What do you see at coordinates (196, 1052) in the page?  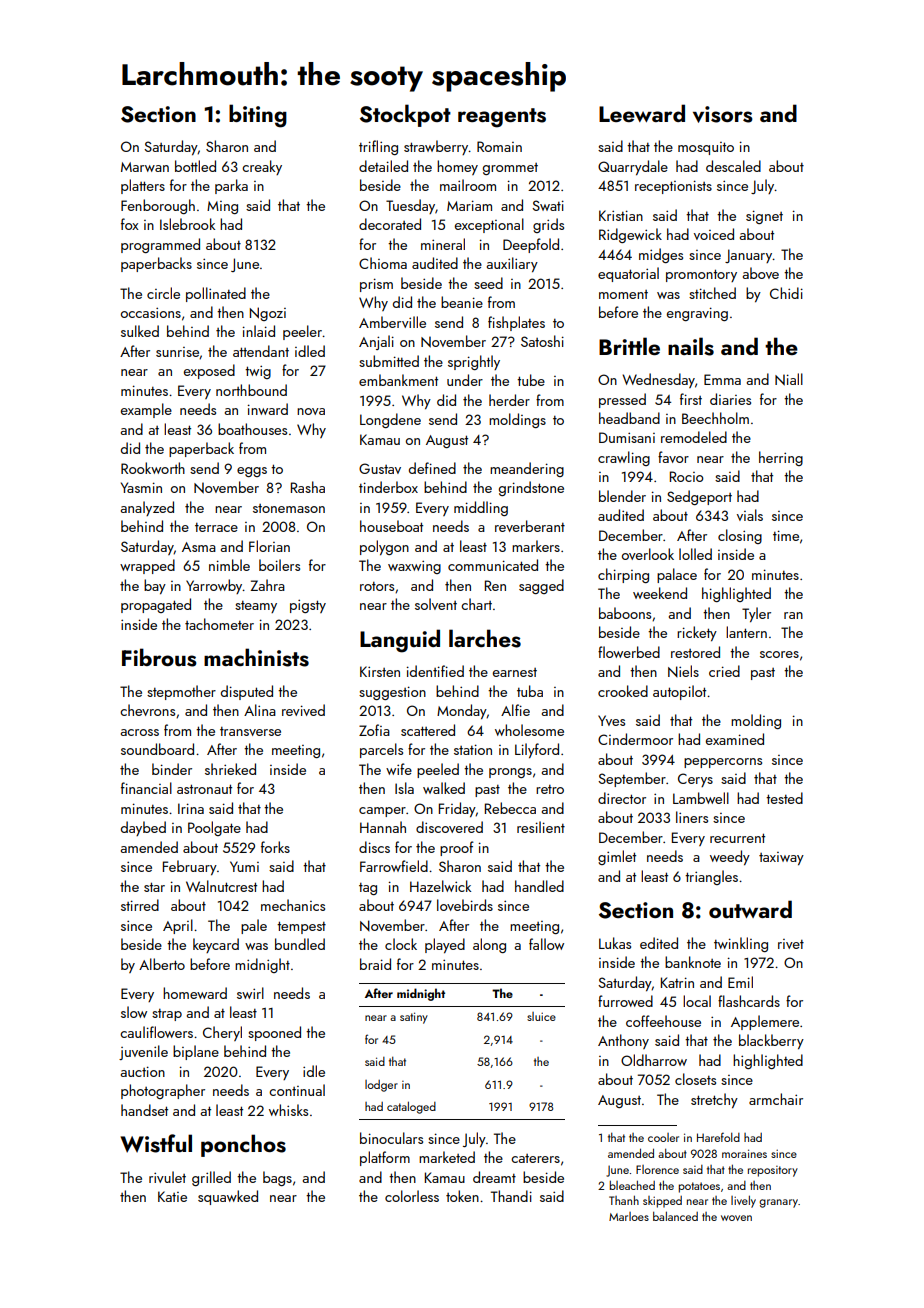 I see `biplane` at bounding box center [196, 1052].
